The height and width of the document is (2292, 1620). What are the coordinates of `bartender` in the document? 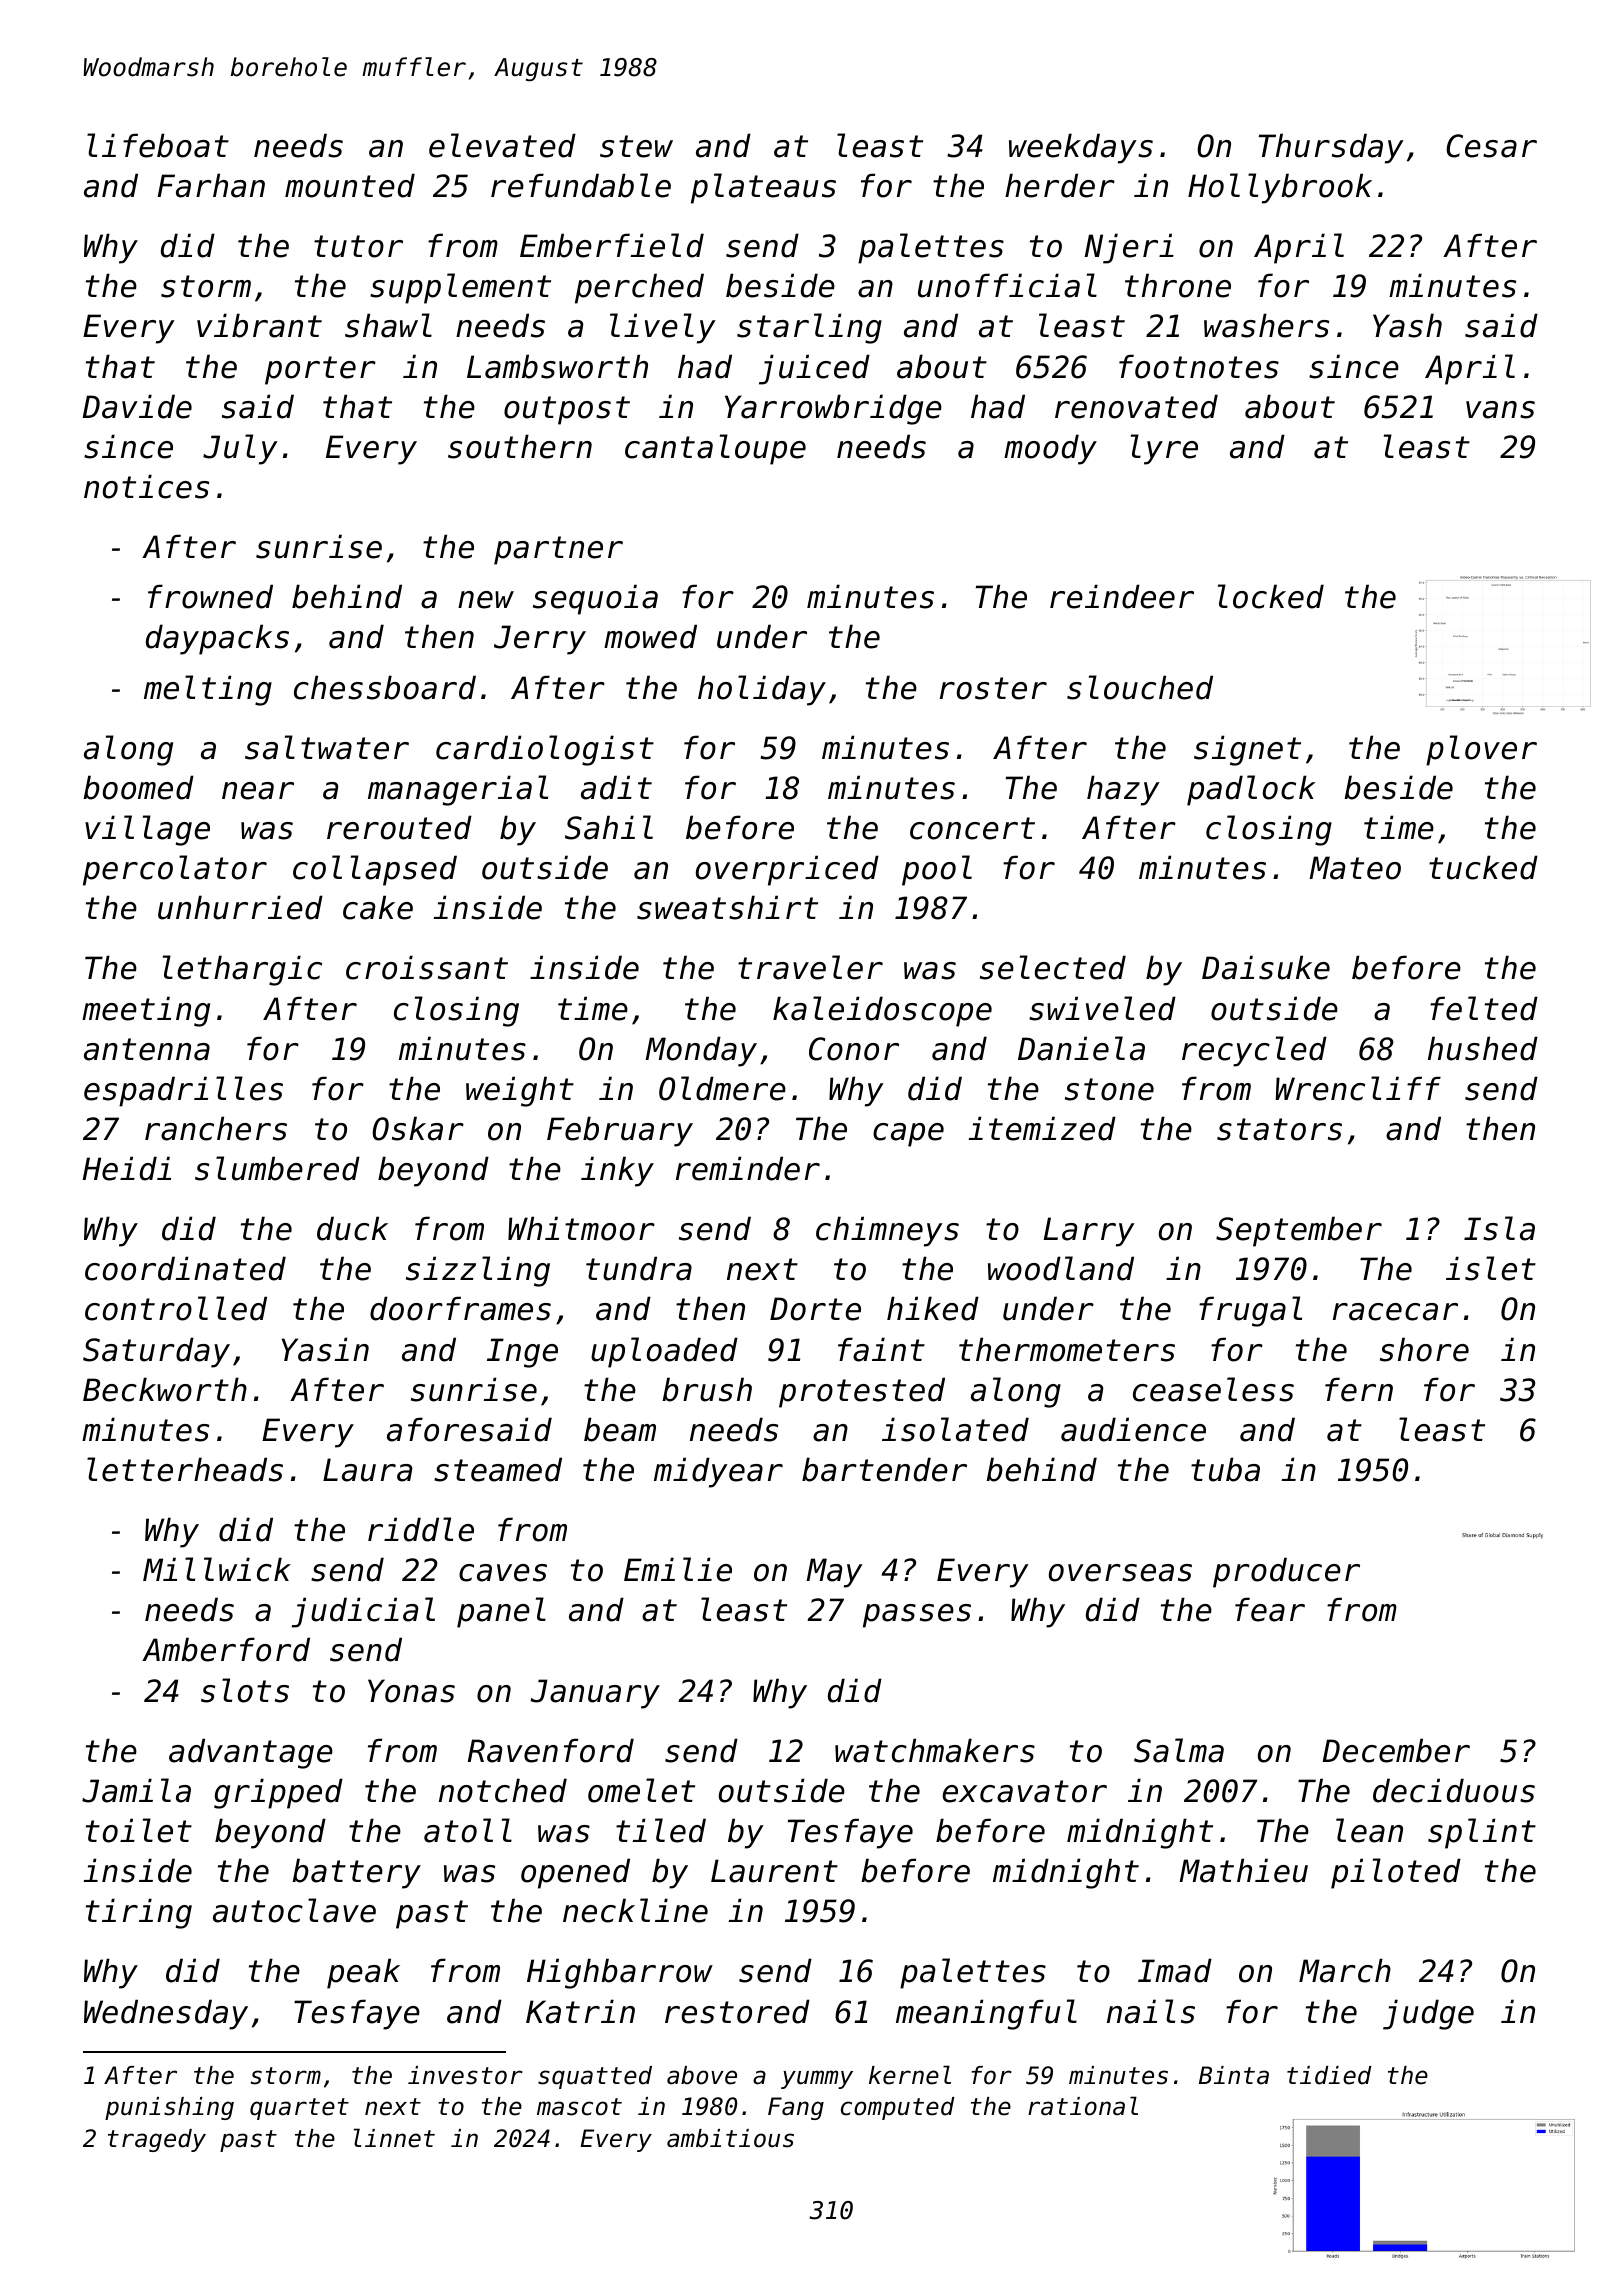 It's located at (884, 1469).
